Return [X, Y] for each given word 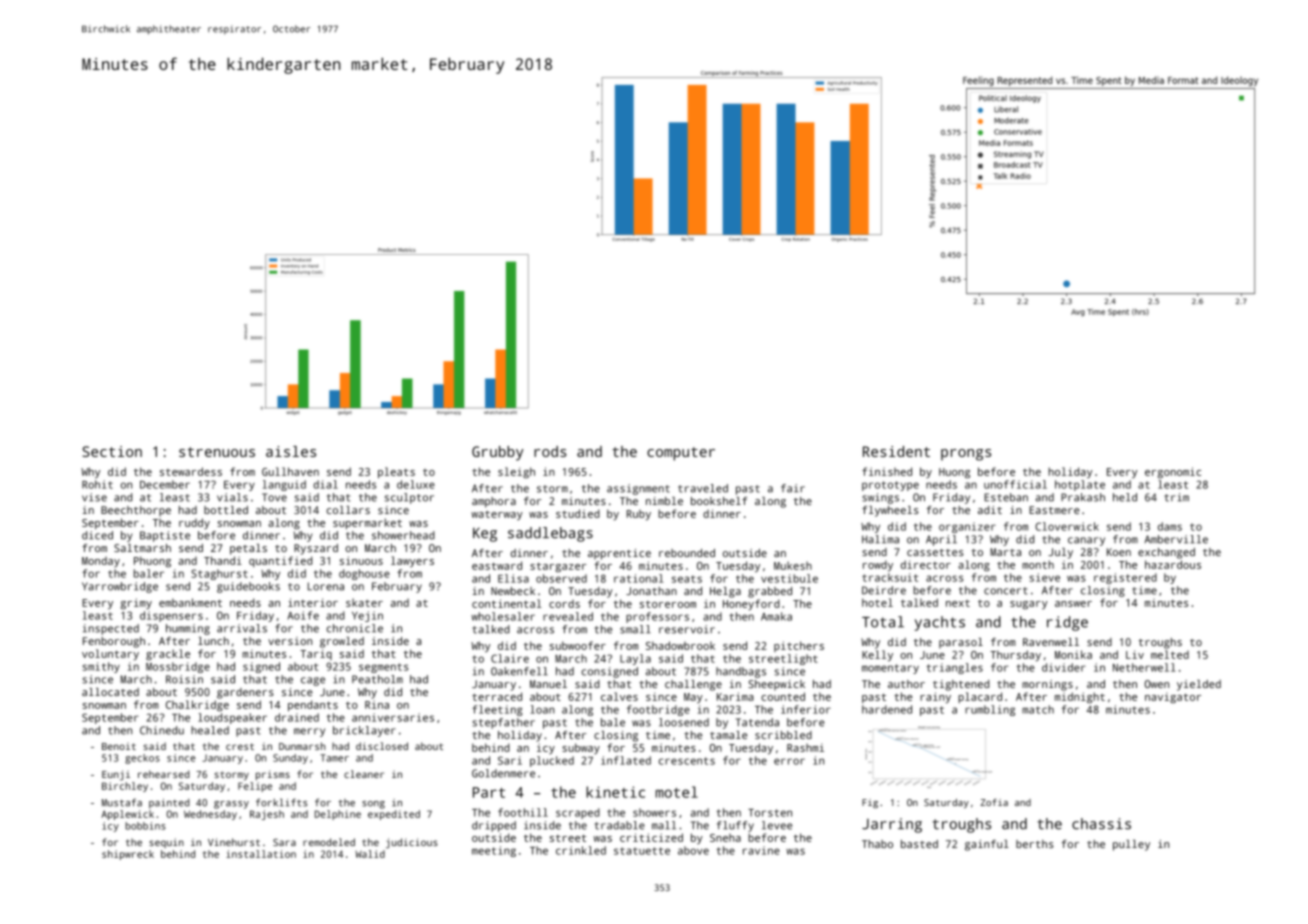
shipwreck [128, 855]
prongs [966, 455]
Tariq [316, 654]
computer [681, 454]
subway [581, 748]
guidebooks [248, 587]
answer [1073, 604]
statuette [642, 851]
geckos [142, 759]
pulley [1131, 845]
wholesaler [503, 616]
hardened [887, 709]
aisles [291, 451]
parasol [961, 643]
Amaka [776, 616]
